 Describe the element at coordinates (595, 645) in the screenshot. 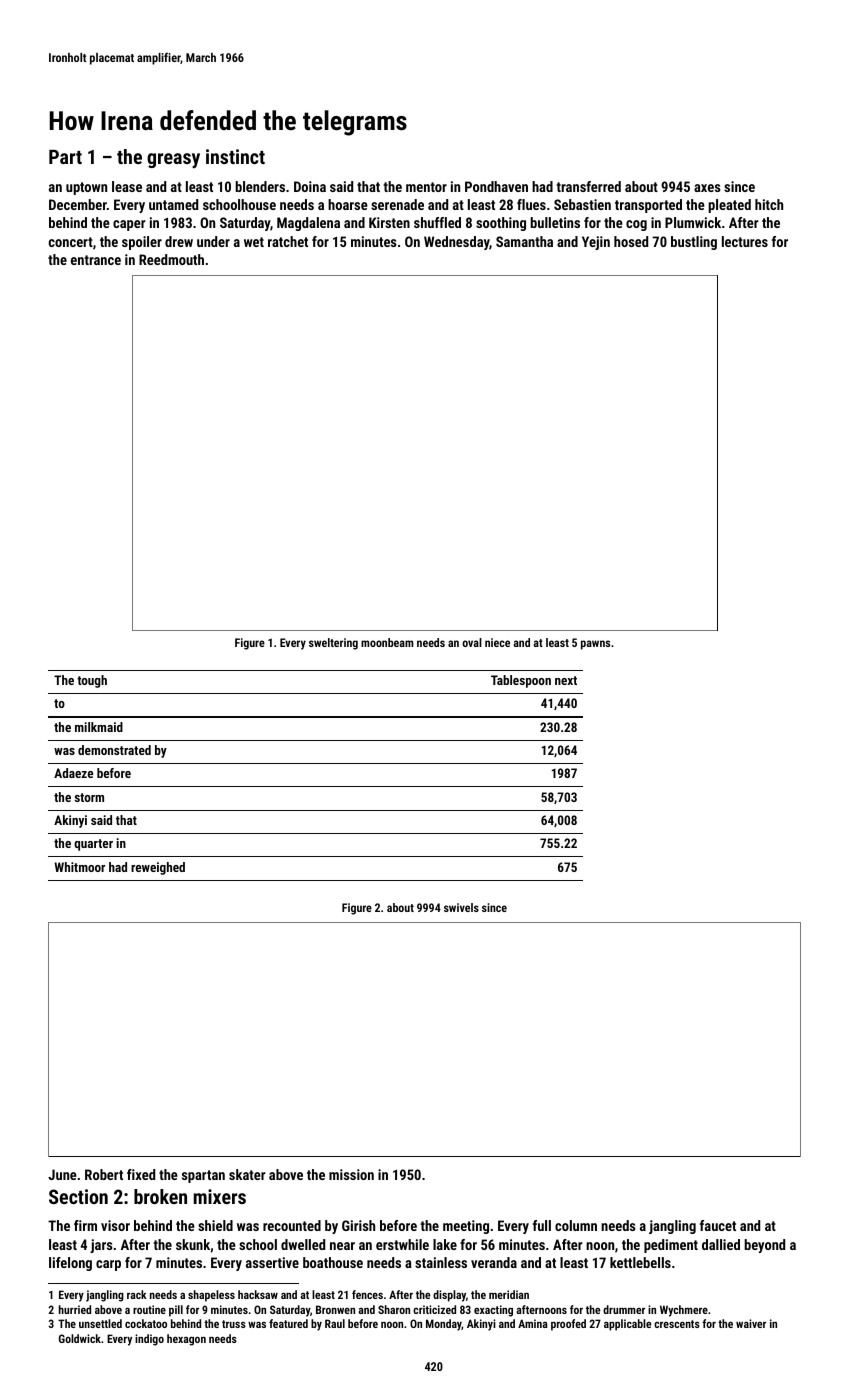

I see `pawns` at that location.
